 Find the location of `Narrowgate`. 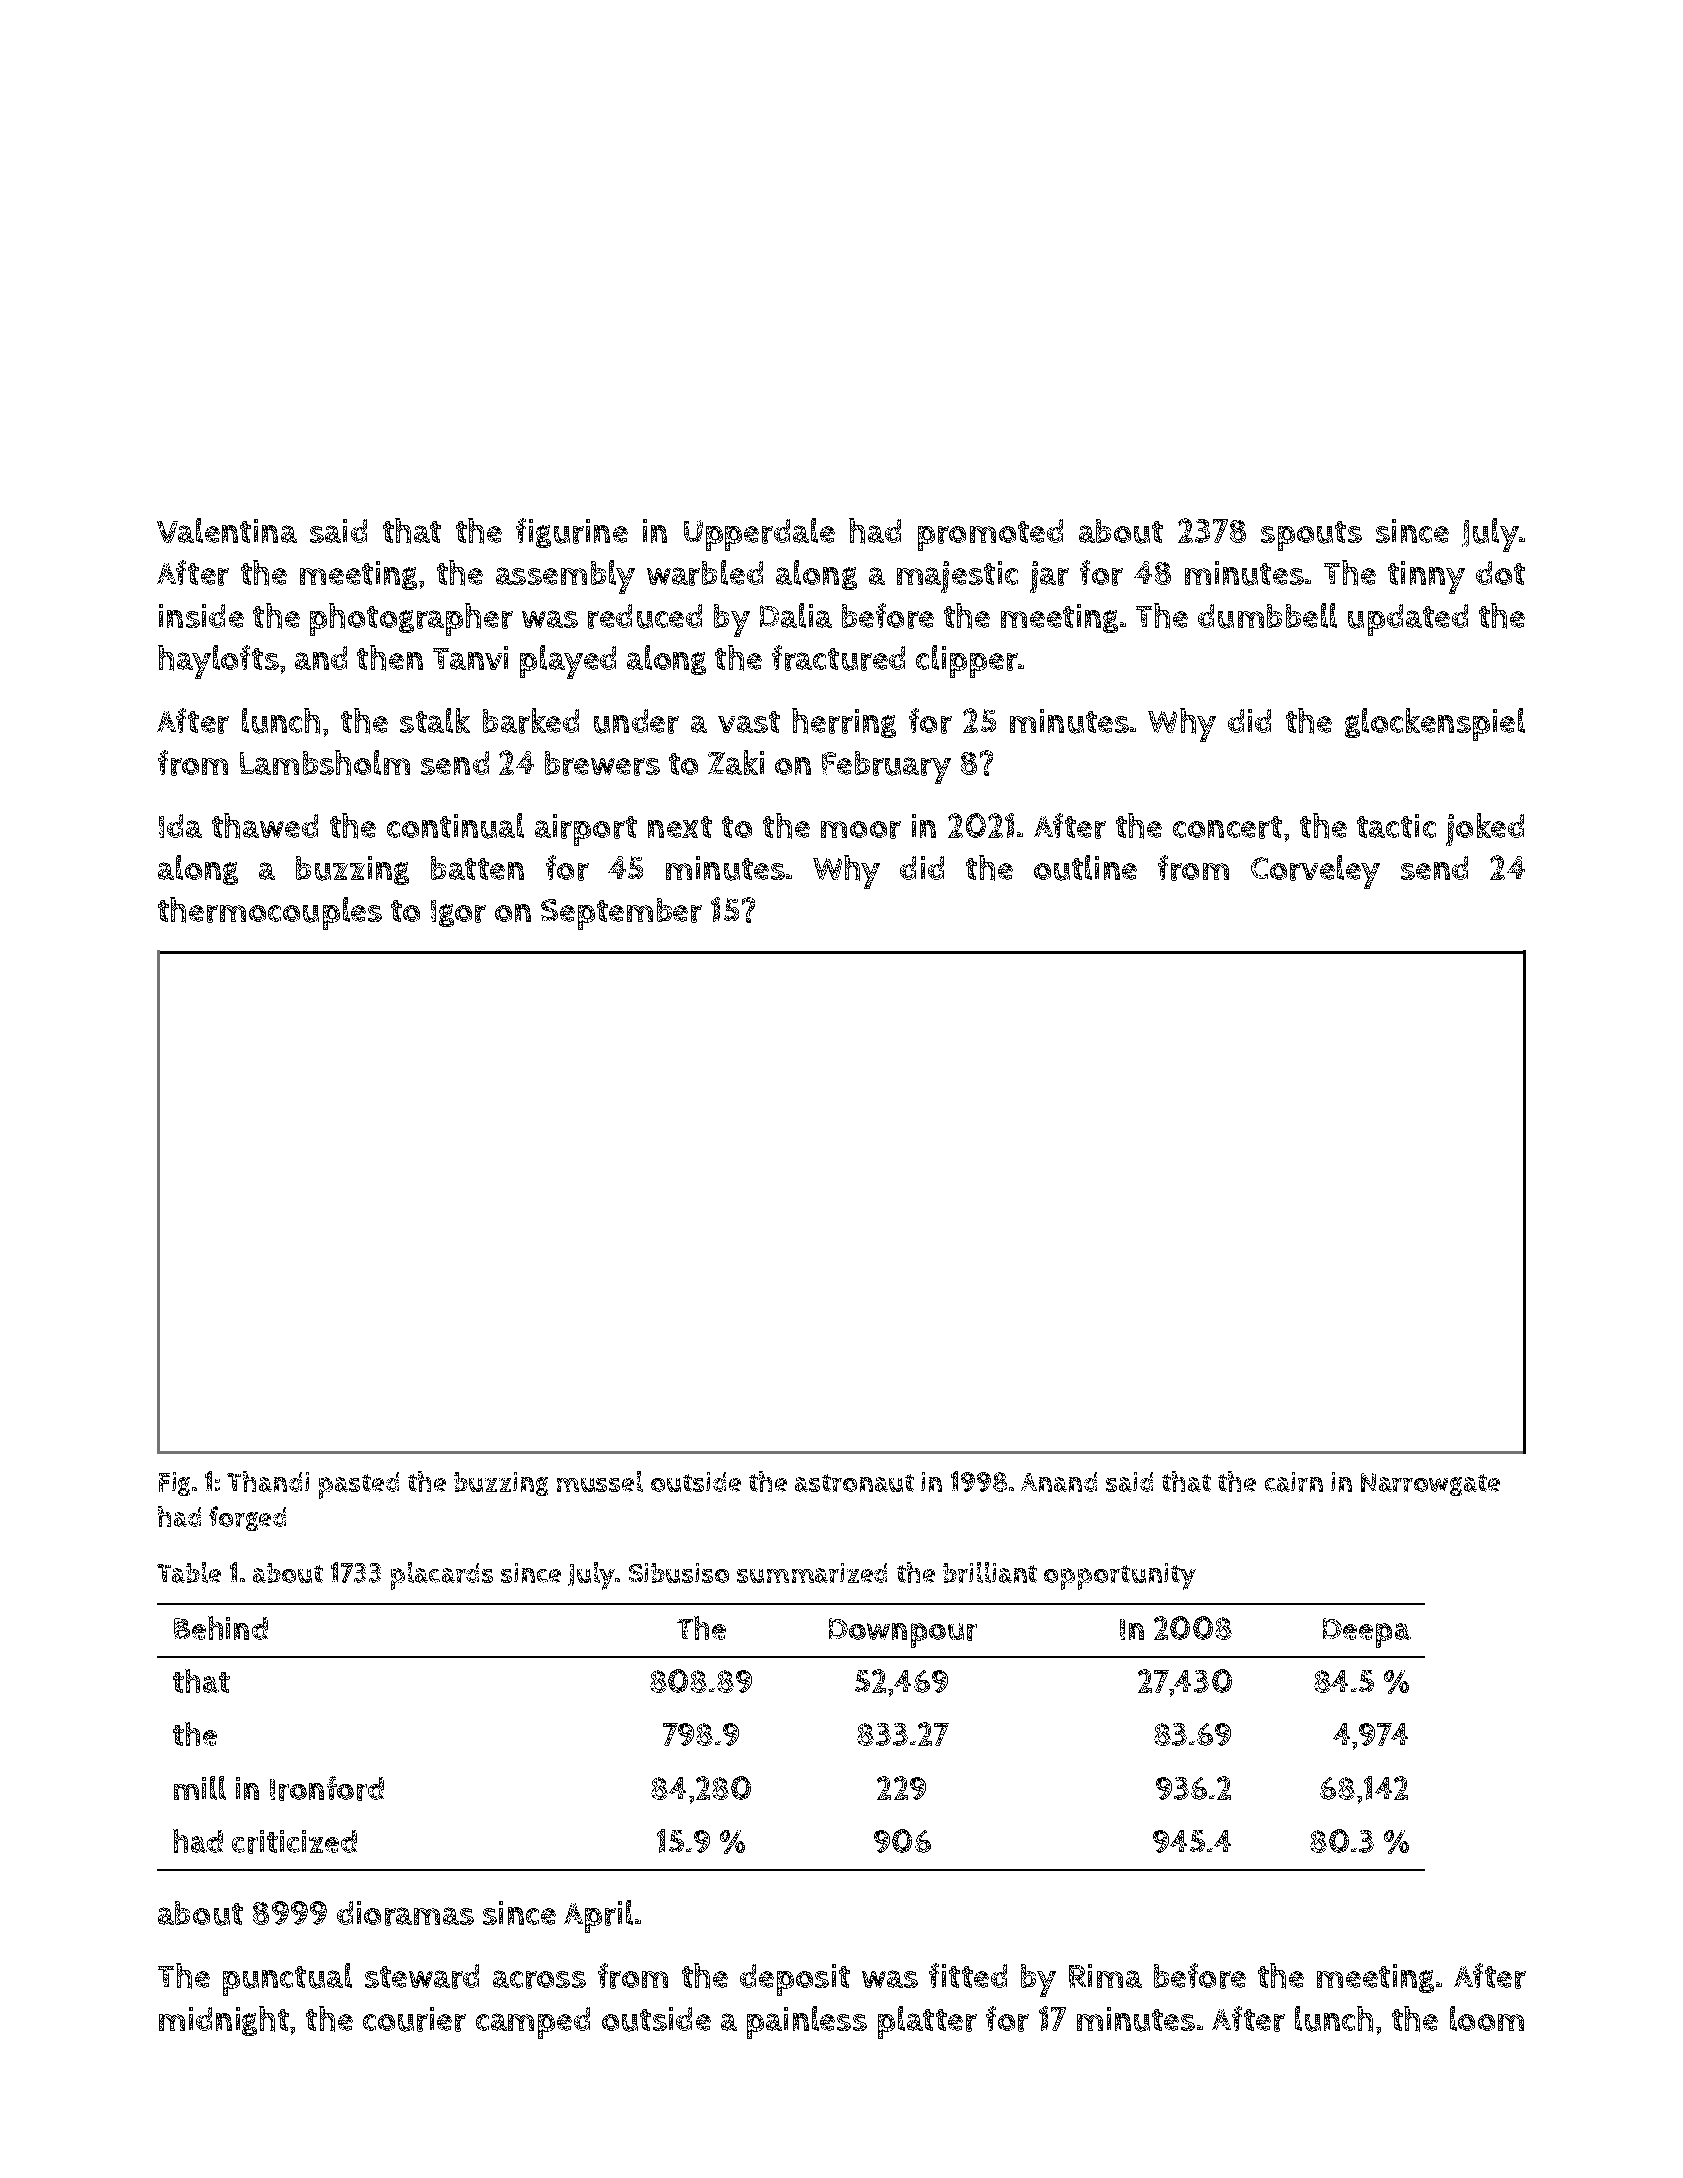

Narrowgate is located at coordinates (1430, 1484).
